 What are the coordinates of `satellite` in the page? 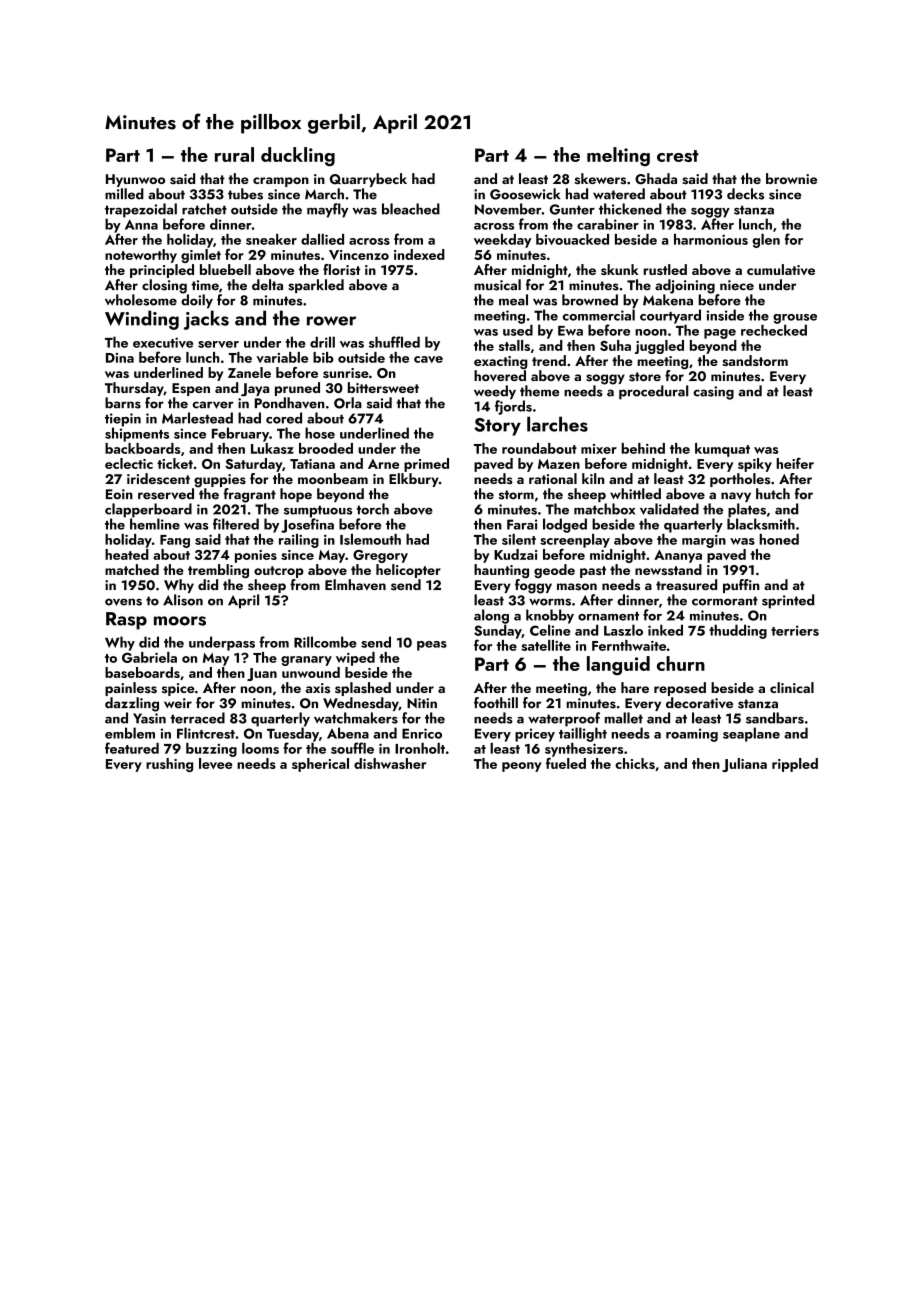 It's located at (546, 645).
